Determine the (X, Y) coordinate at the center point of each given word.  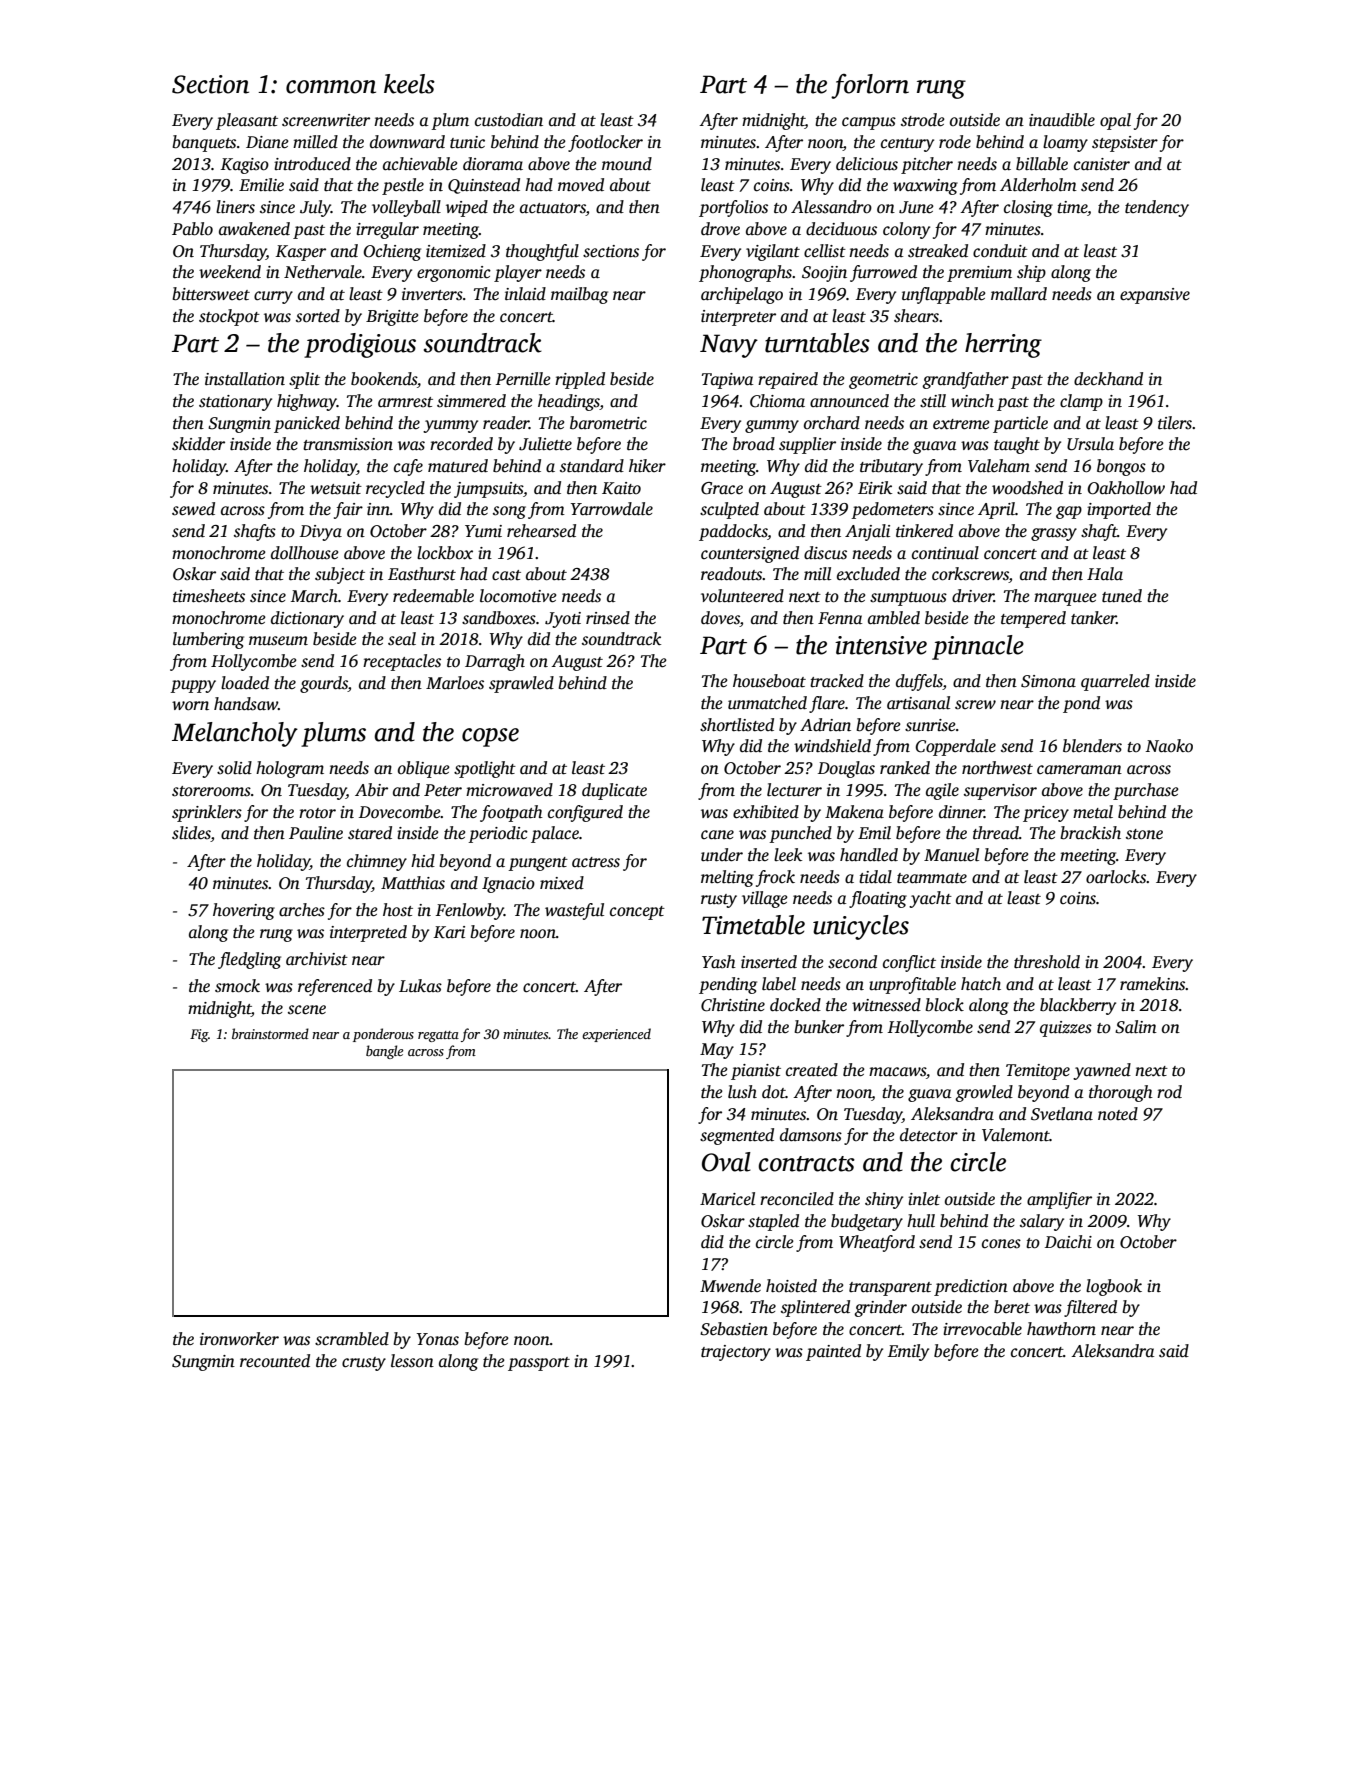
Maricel (727, 1199)
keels (409, 84)
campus (869, 123)
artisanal (918, 703)
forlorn (870, 86)
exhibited (766, 812)
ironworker (239, 1339)
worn (190, 706)
